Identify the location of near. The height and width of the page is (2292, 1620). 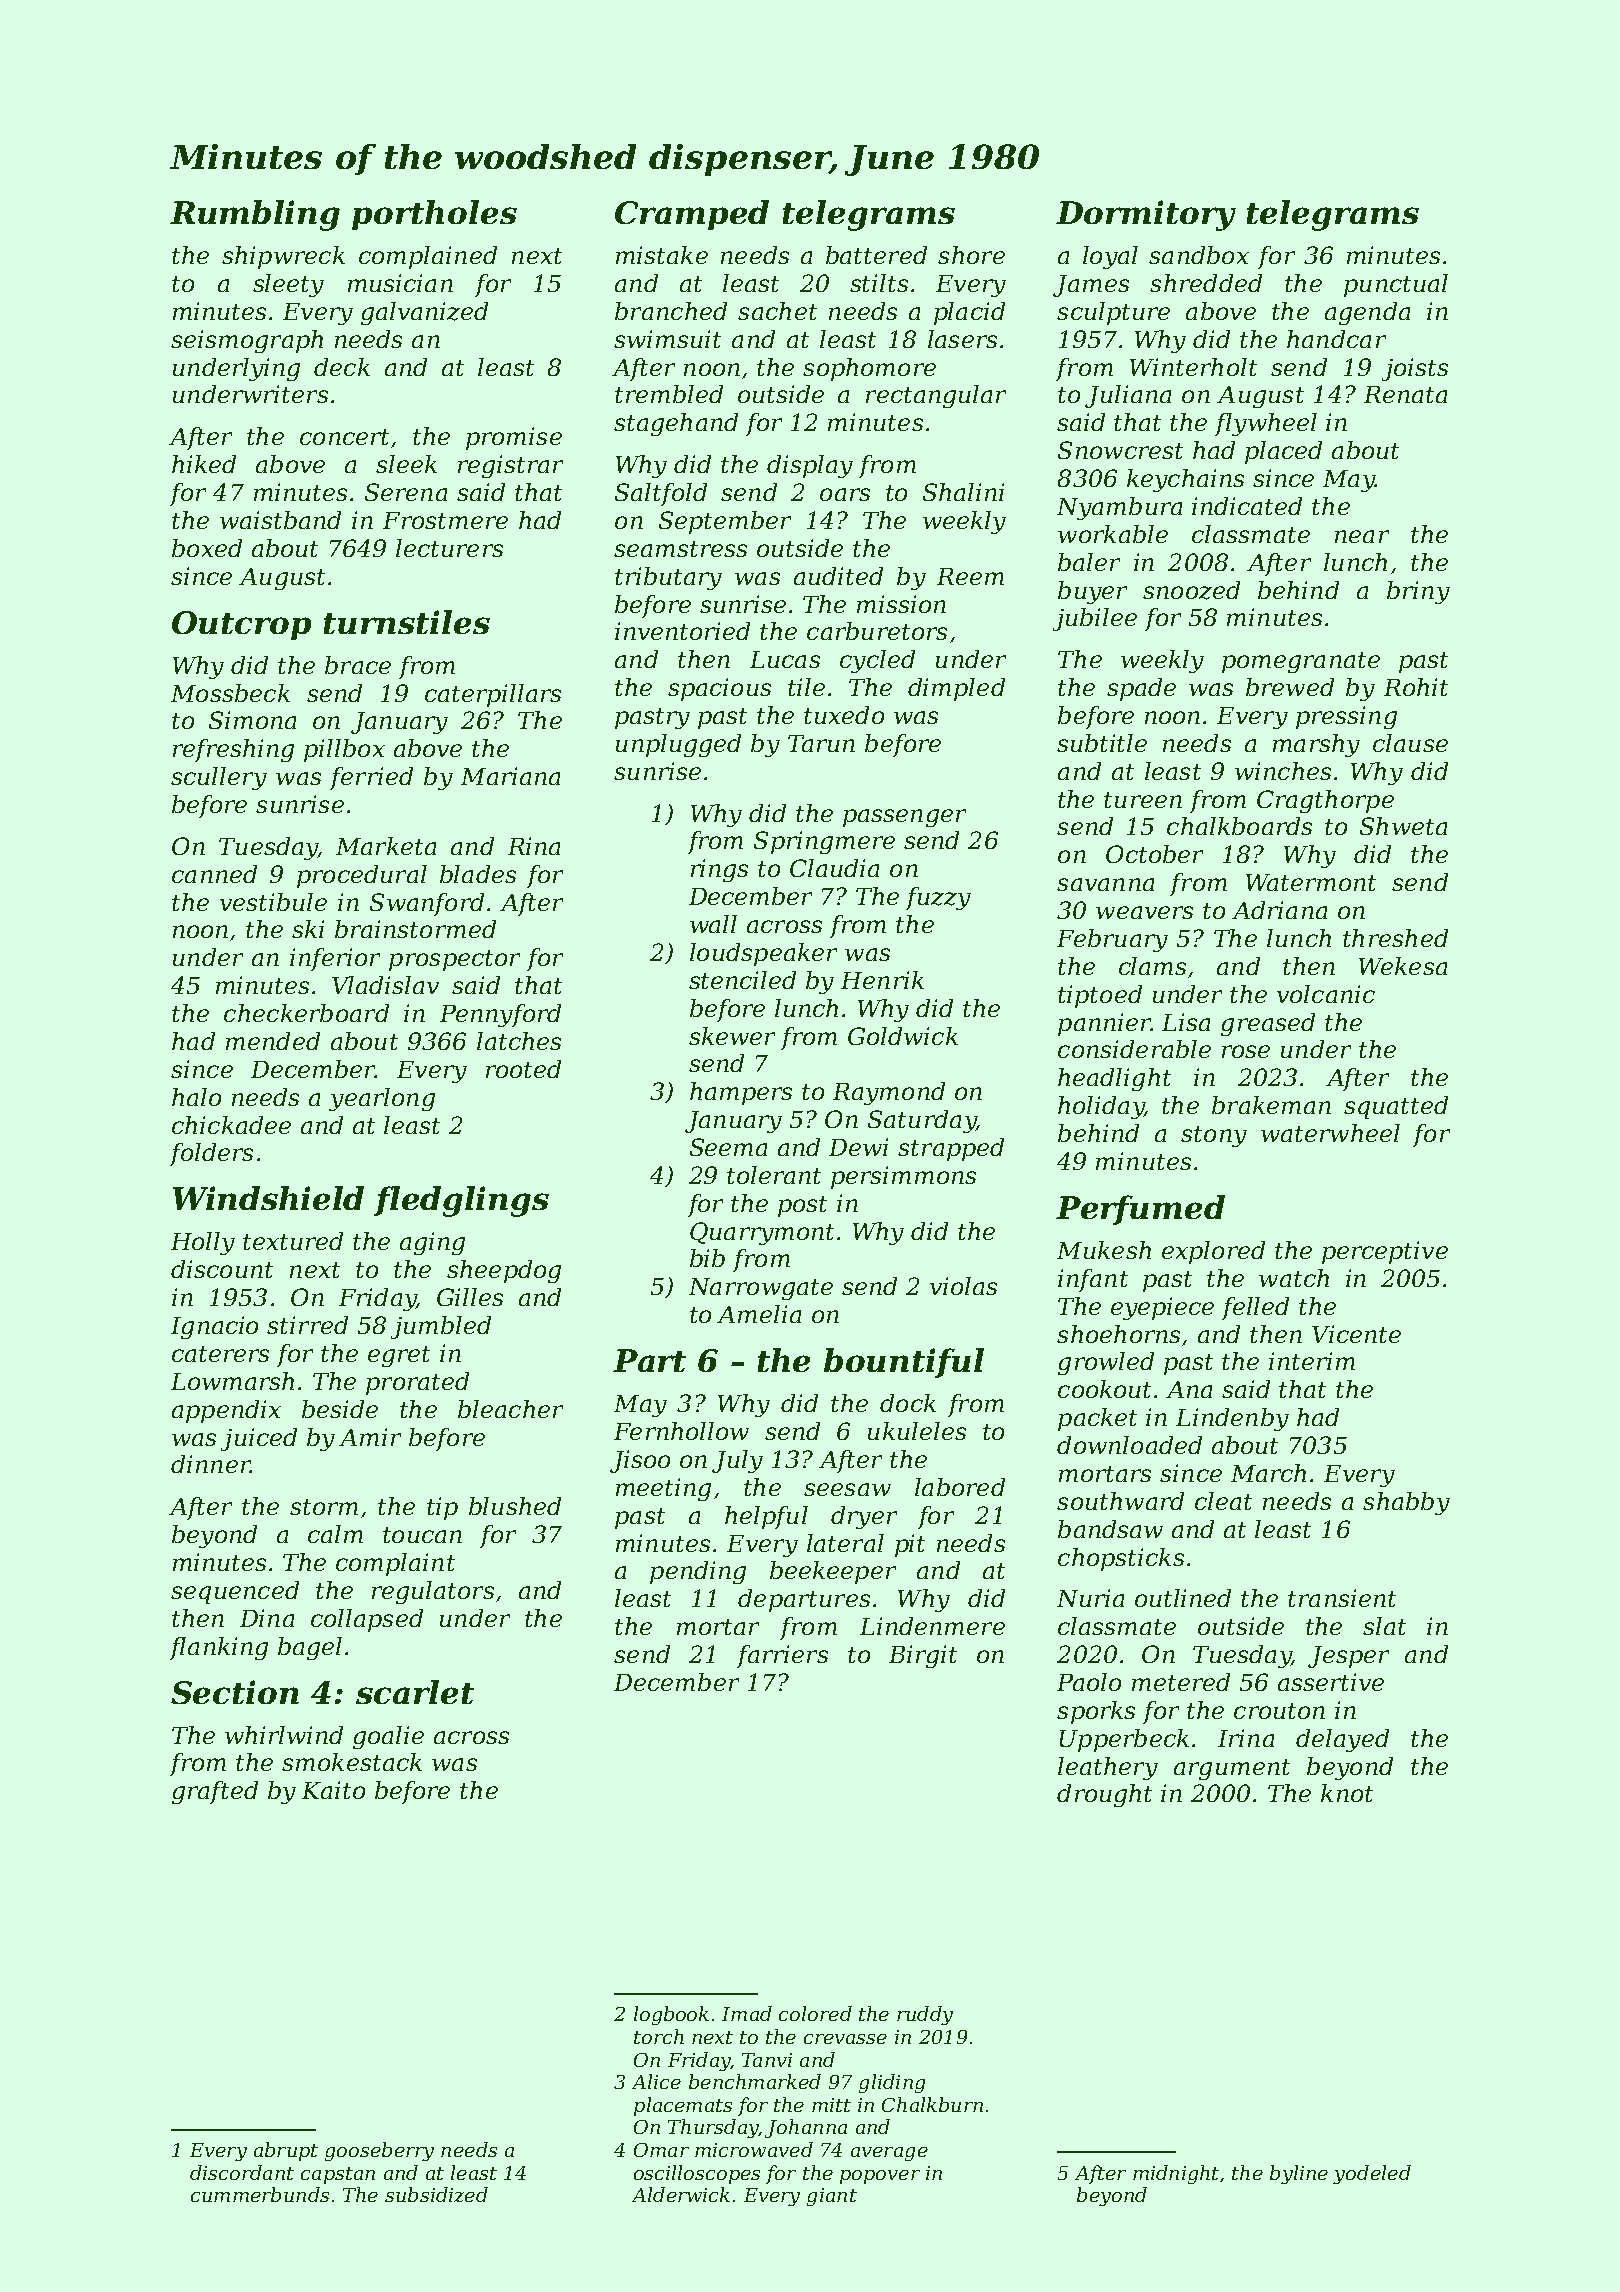
(1362, 536).
